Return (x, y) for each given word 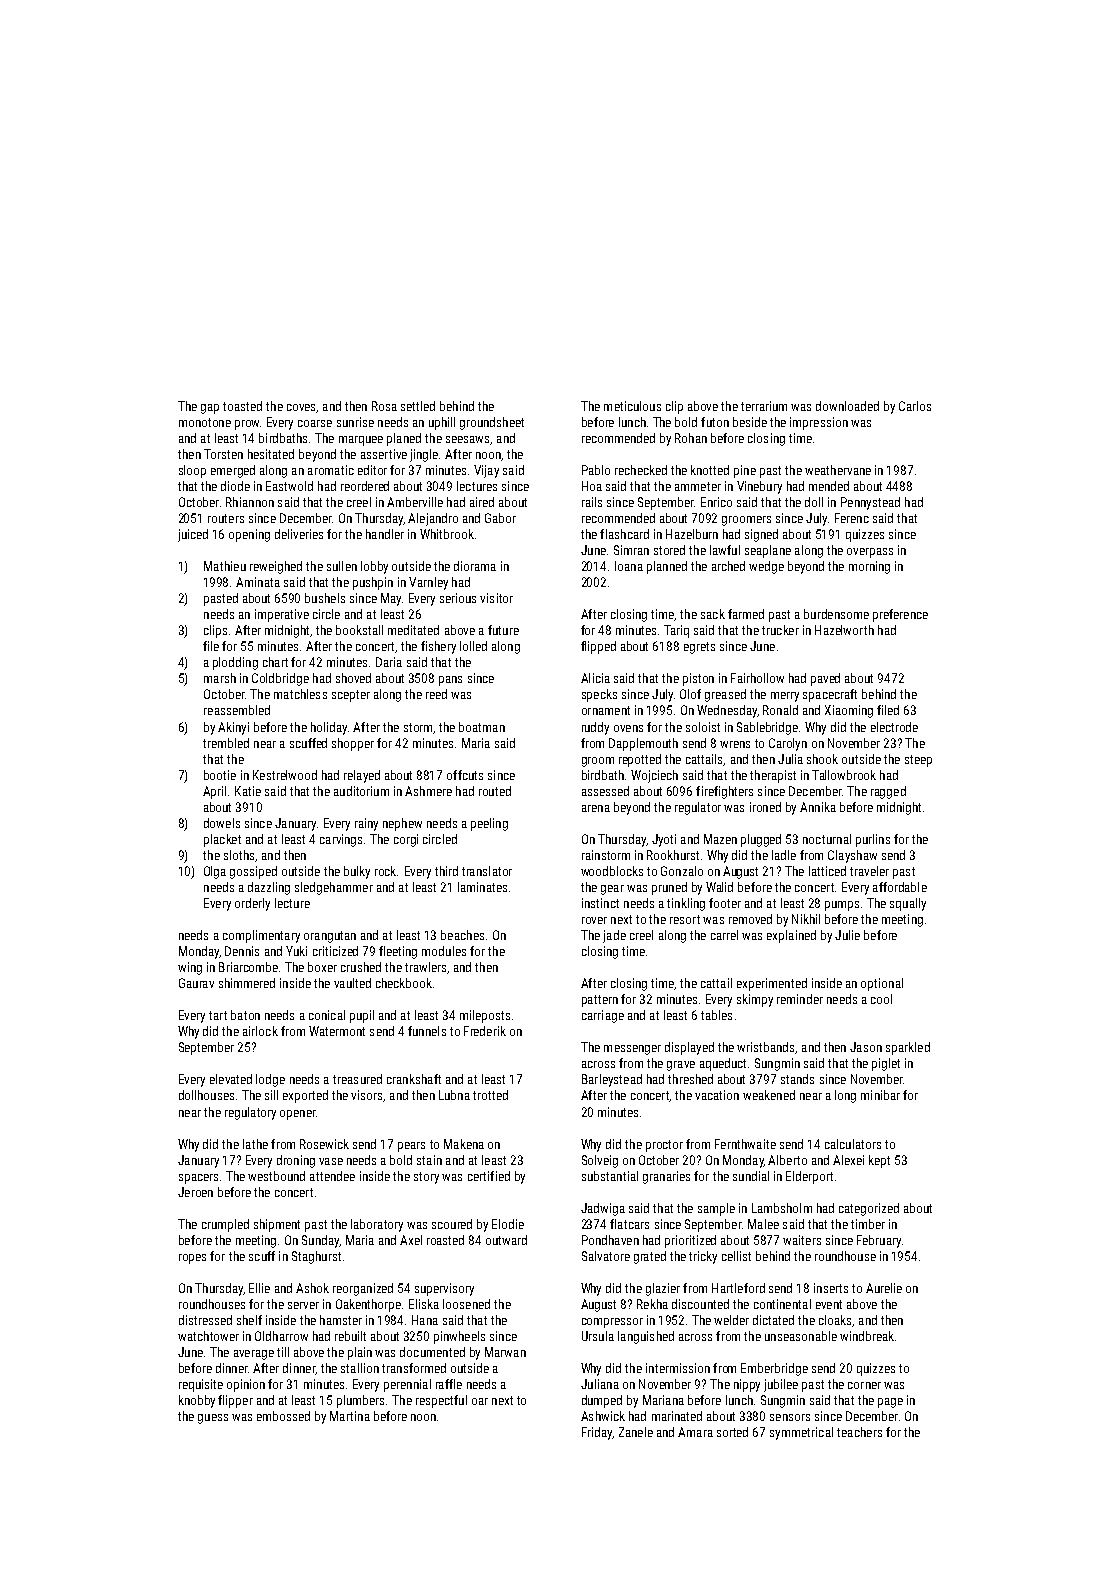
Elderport (809, 1177)
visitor (496, 598)
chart (275, 662)
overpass (870, 553)
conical (327, 1015)
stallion (360, 1368)
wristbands (765, 1047)
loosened (466, 1304)
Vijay (486, 471)
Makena (464, 1144)
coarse (315, 423)
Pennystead (870, 503)
